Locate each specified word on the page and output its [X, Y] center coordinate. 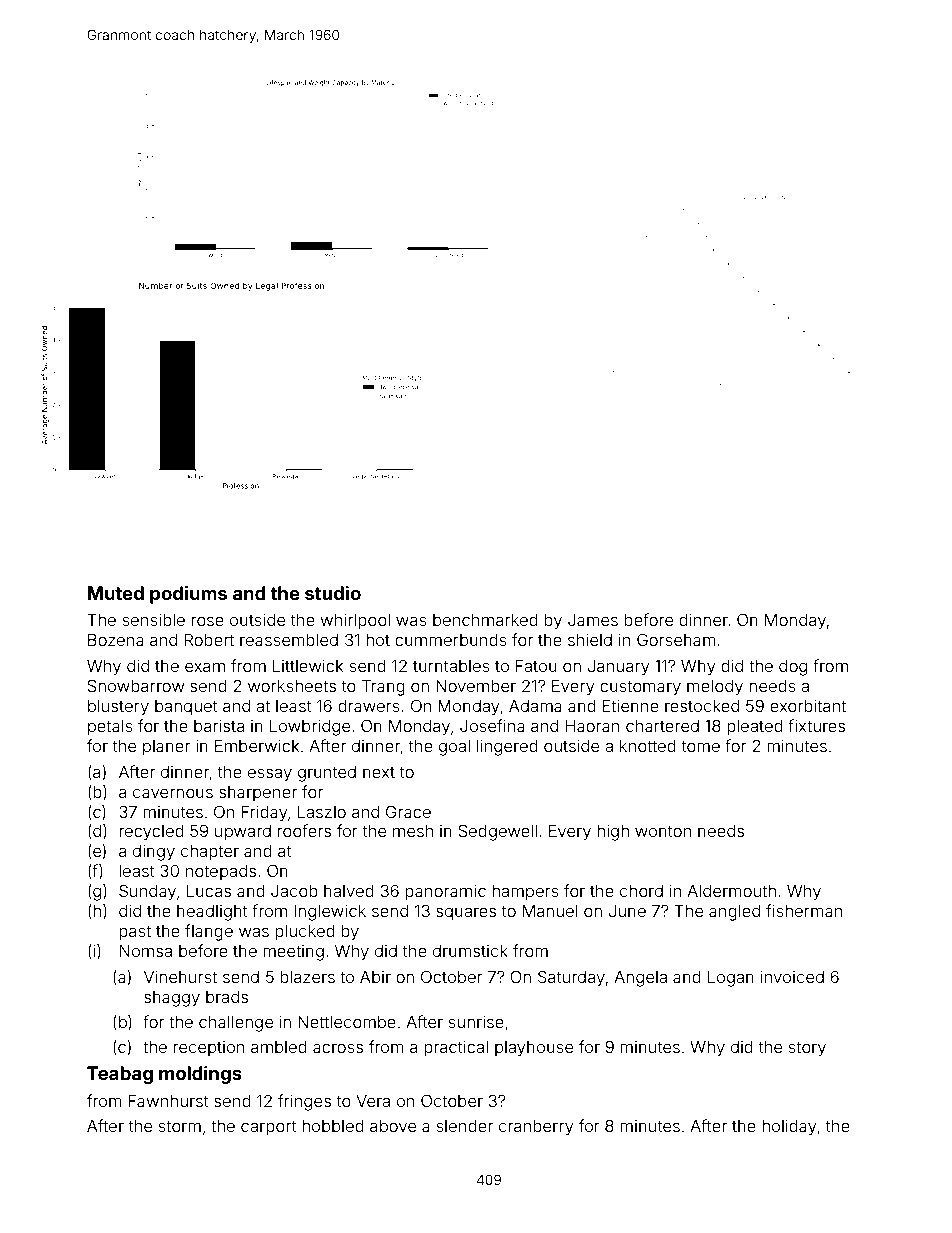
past [135, 933]
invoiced [792, 976]
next [379, 772]
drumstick [470, 951]
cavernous [173, 793]
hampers [525, 893]
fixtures [816, 725]
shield [590, 639]
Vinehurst [180, 976]
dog [793, 668]
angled [734, 913]
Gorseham [676, 639]
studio [333, 593]
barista [219, 725]
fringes [304, 1102]
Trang [383, 688]
